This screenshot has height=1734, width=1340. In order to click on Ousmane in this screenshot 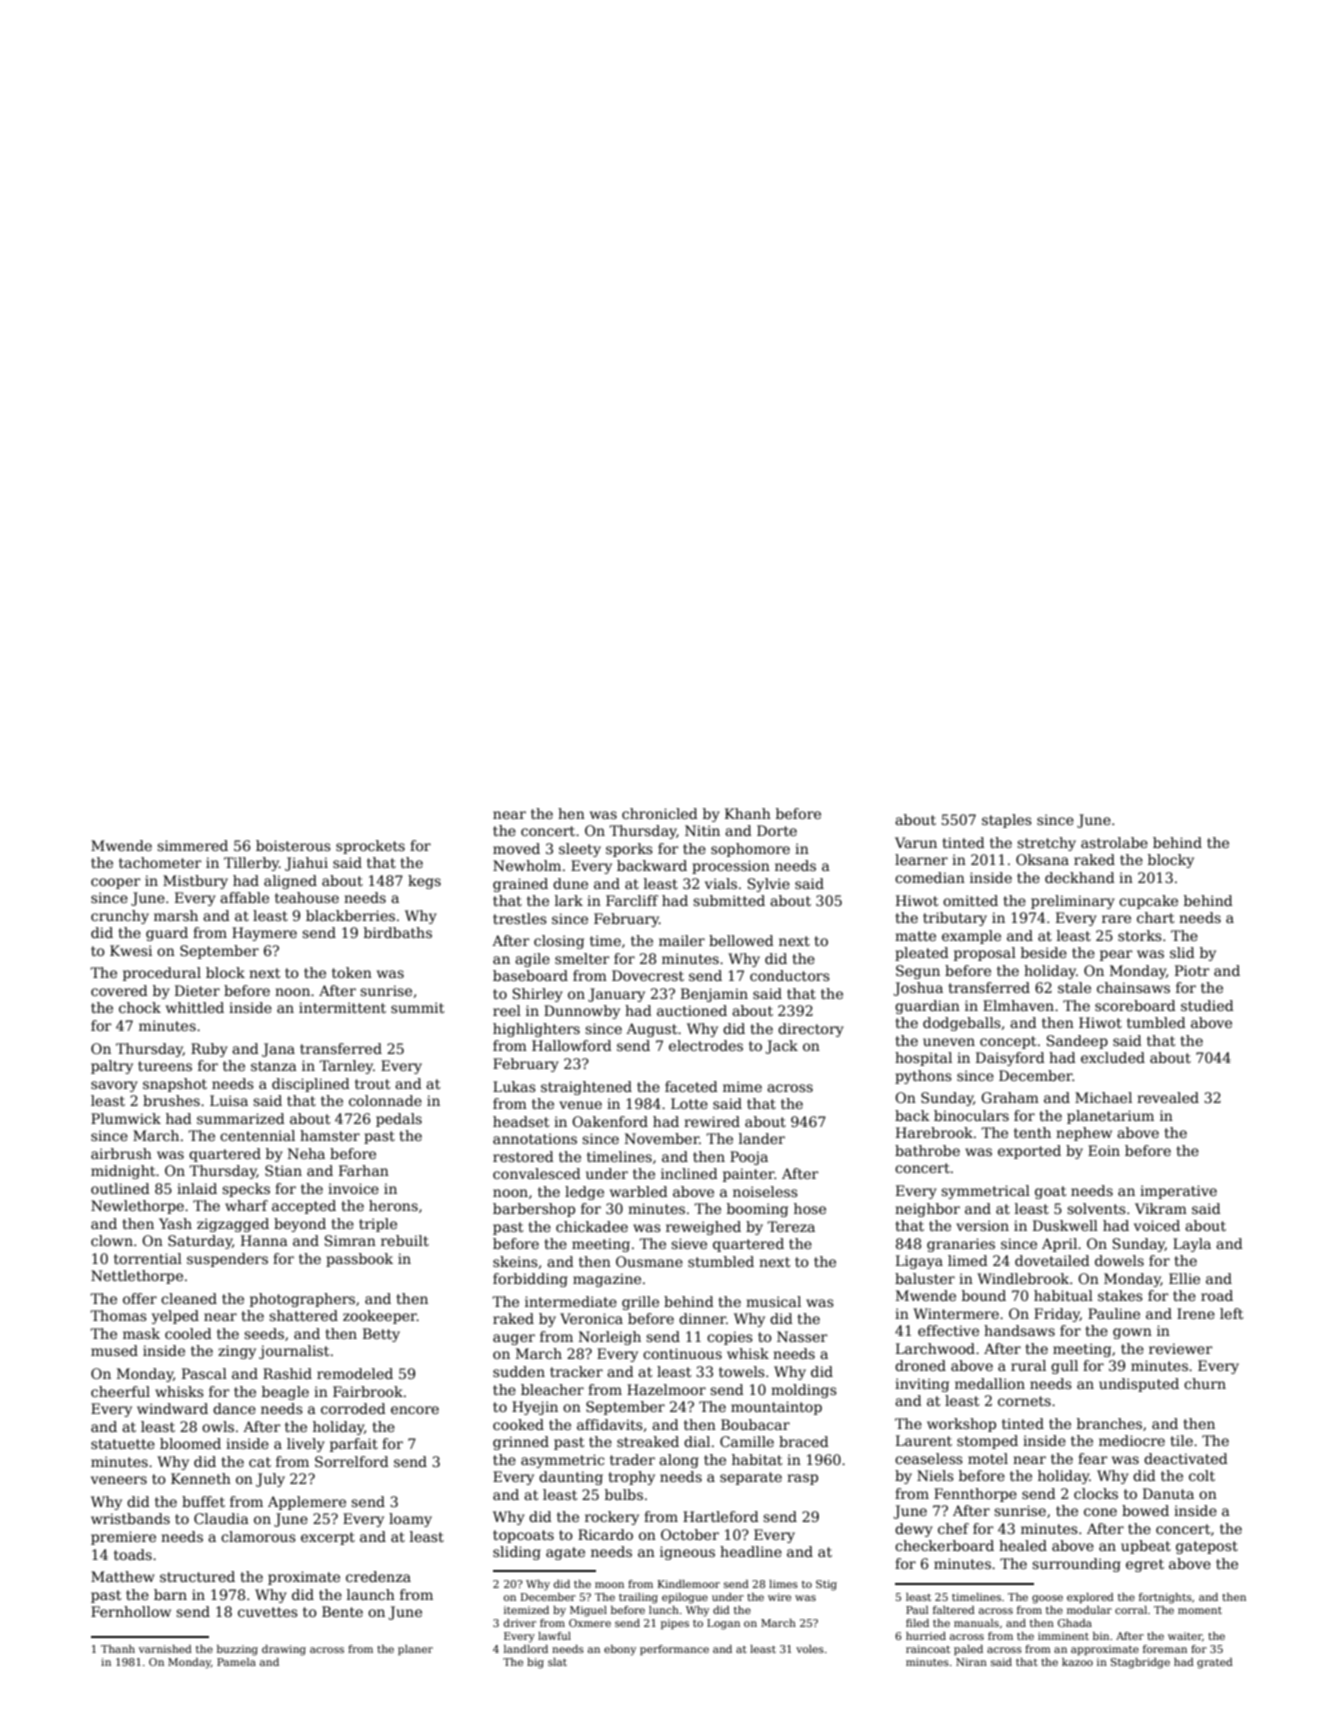, I will do `click(649, 1261)`.
